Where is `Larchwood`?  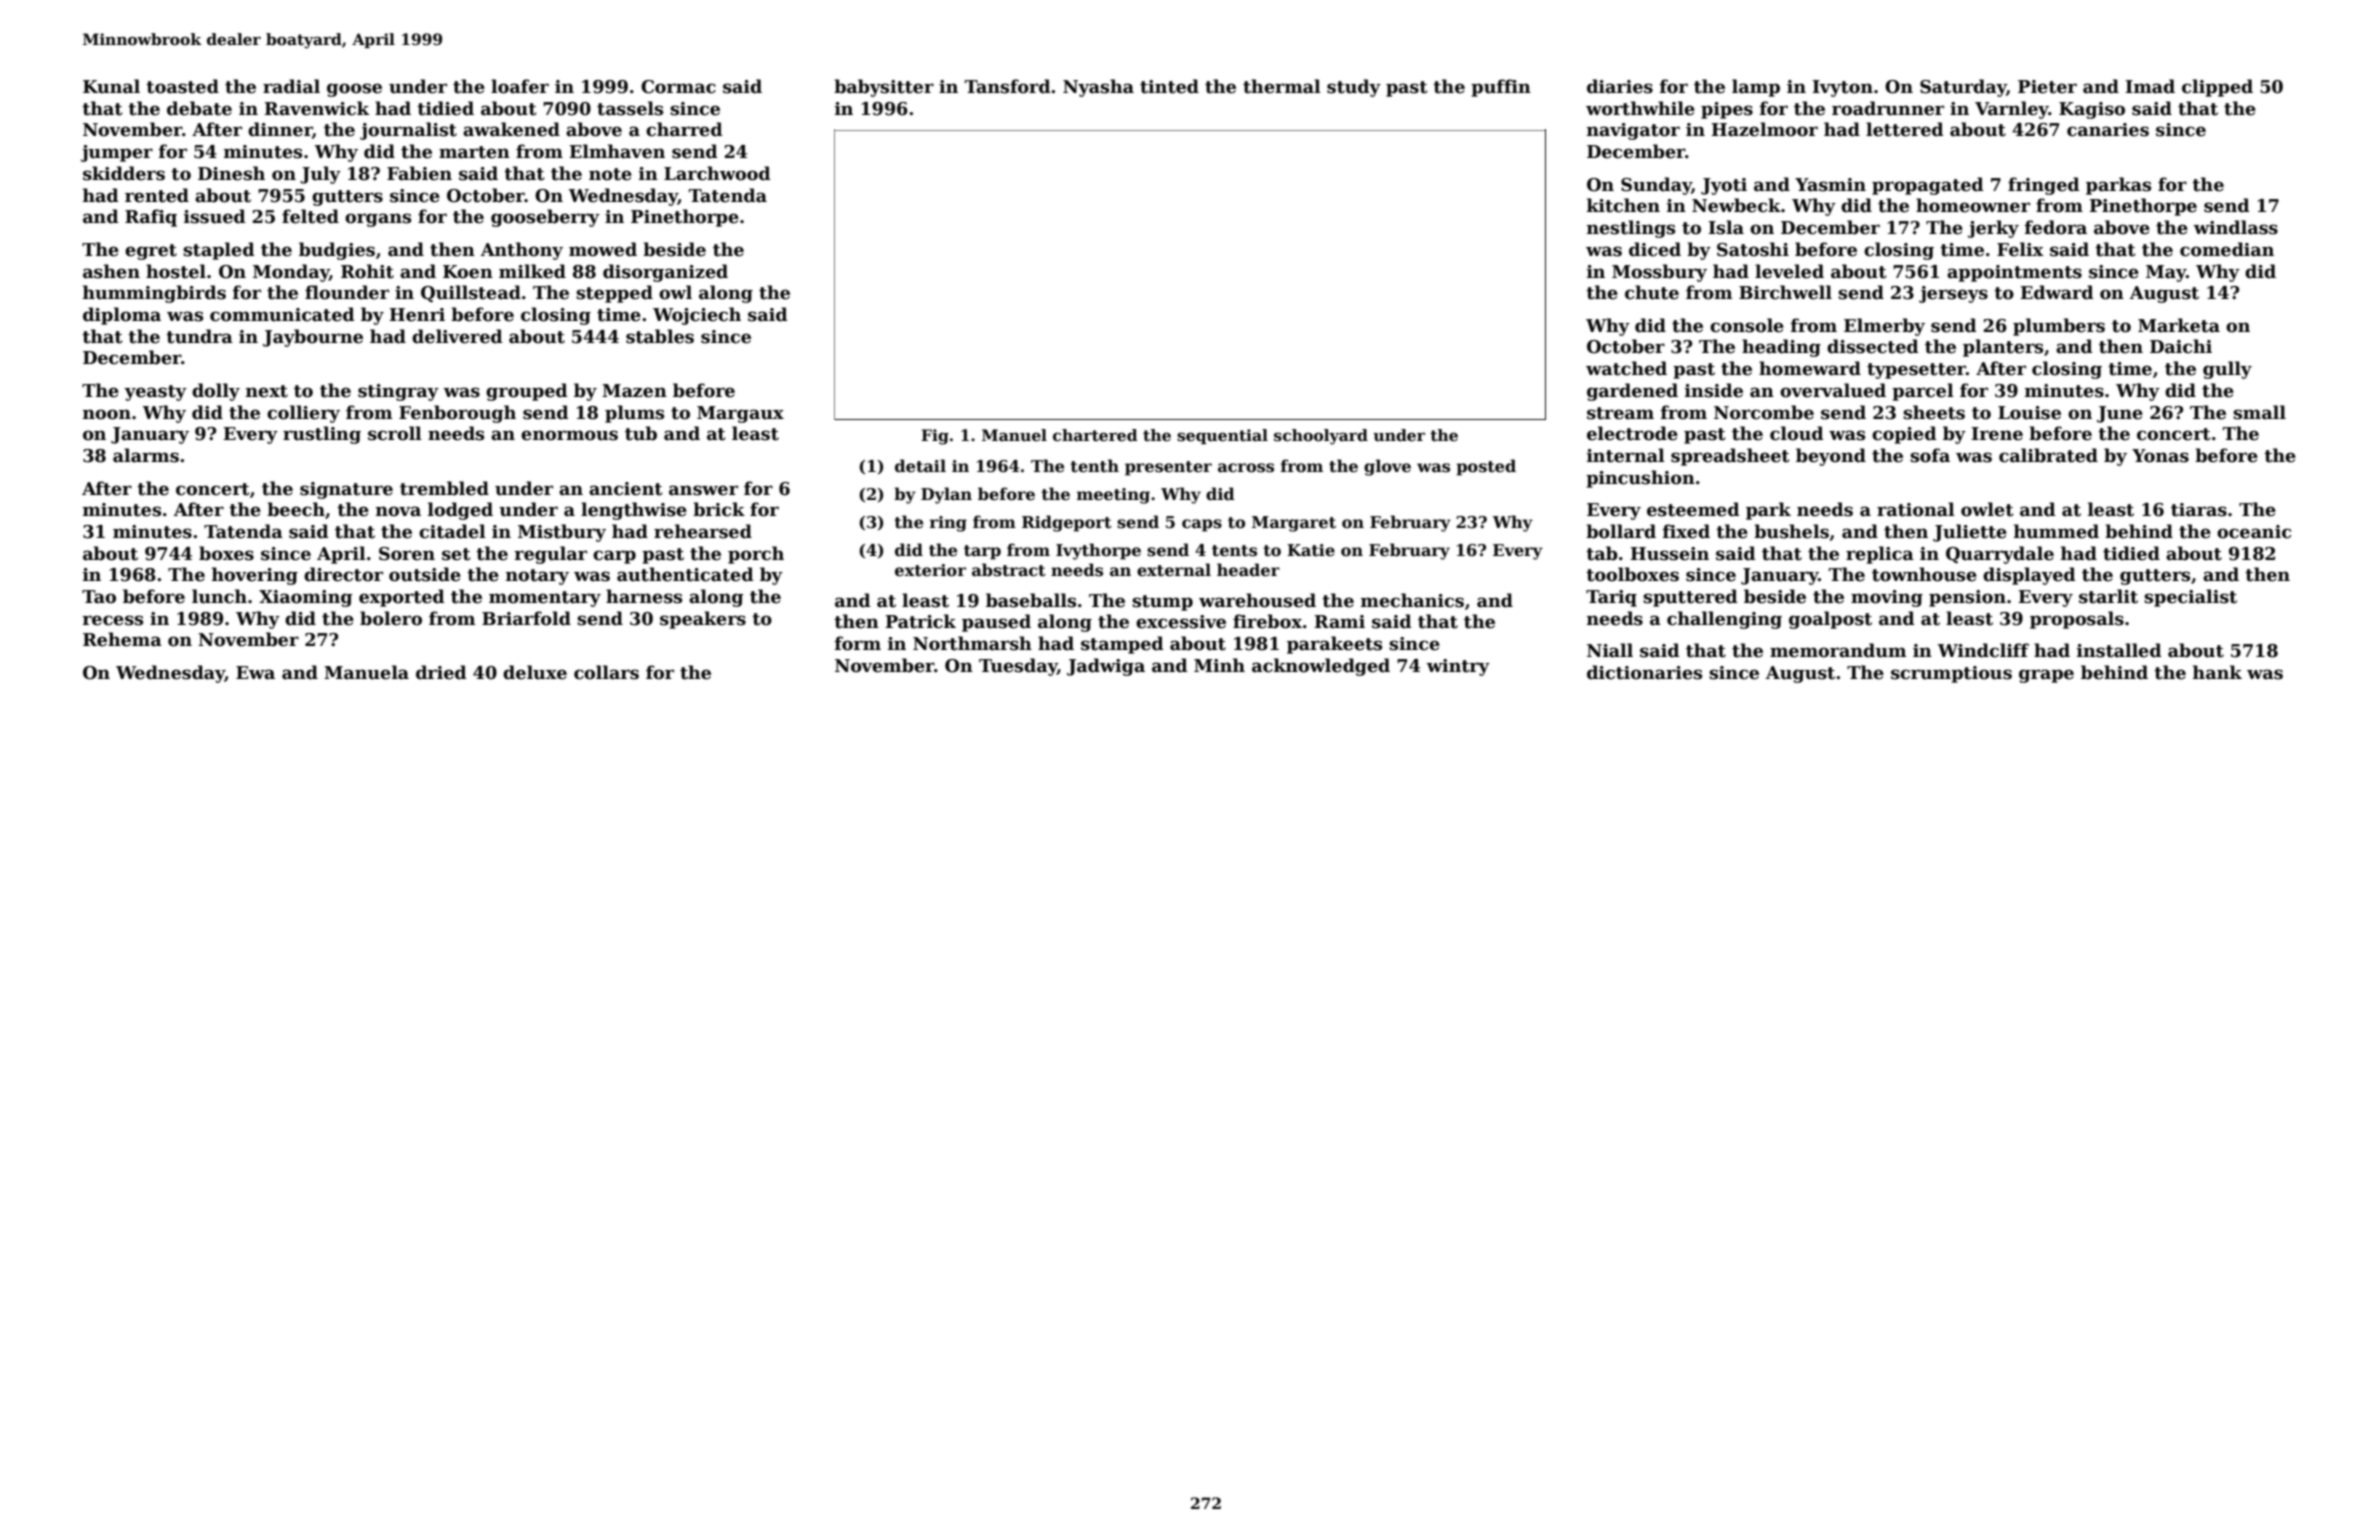 Larchwood is located at coordinates (717, 173).
